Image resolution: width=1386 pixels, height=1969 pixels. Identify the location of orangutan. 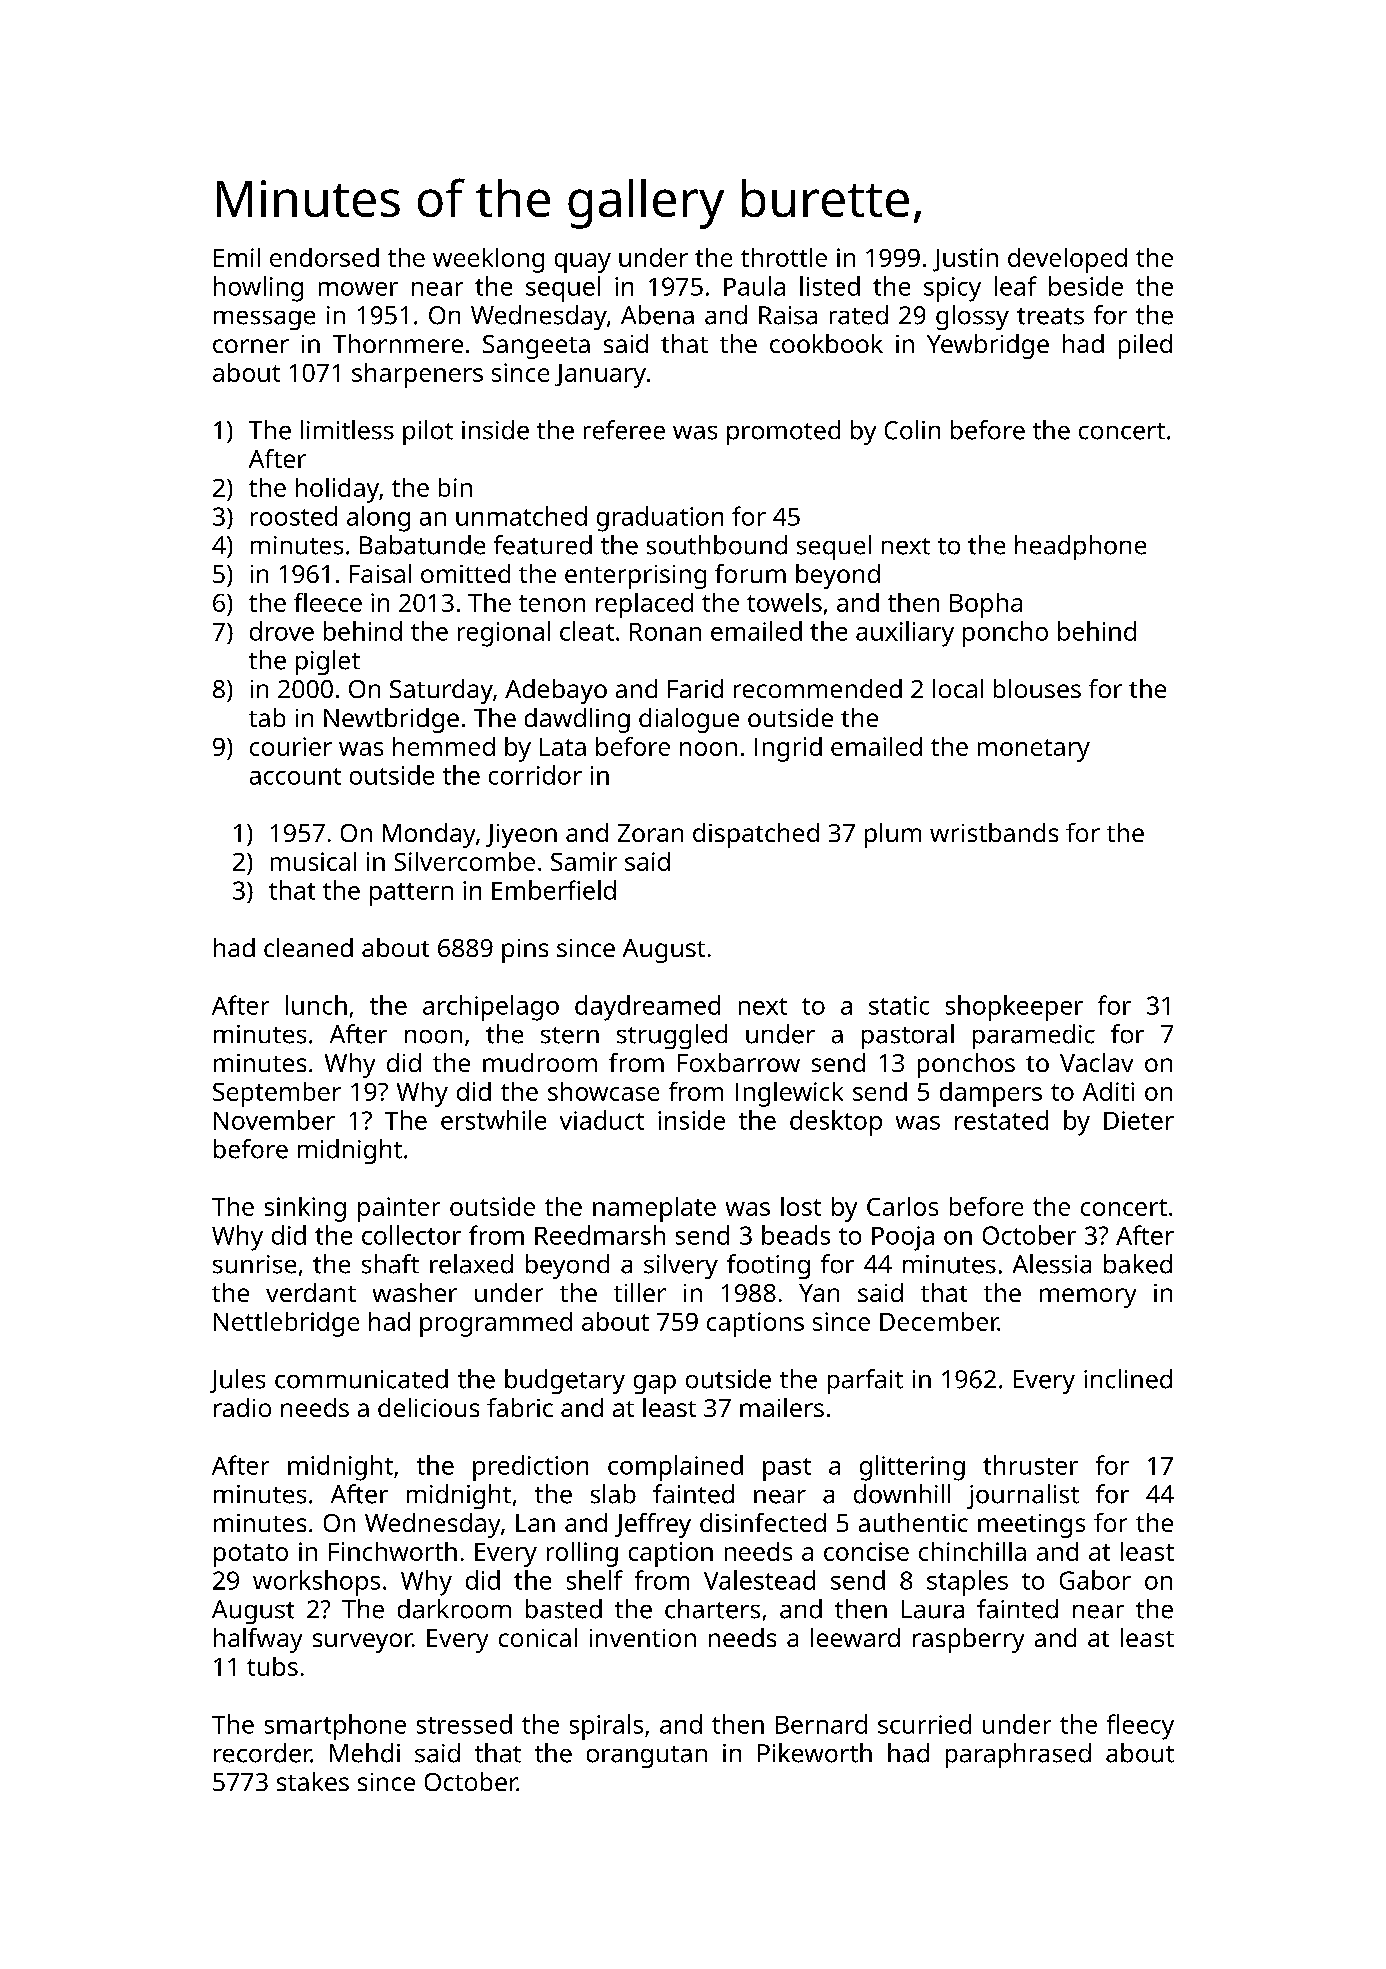
(647, 1757).
